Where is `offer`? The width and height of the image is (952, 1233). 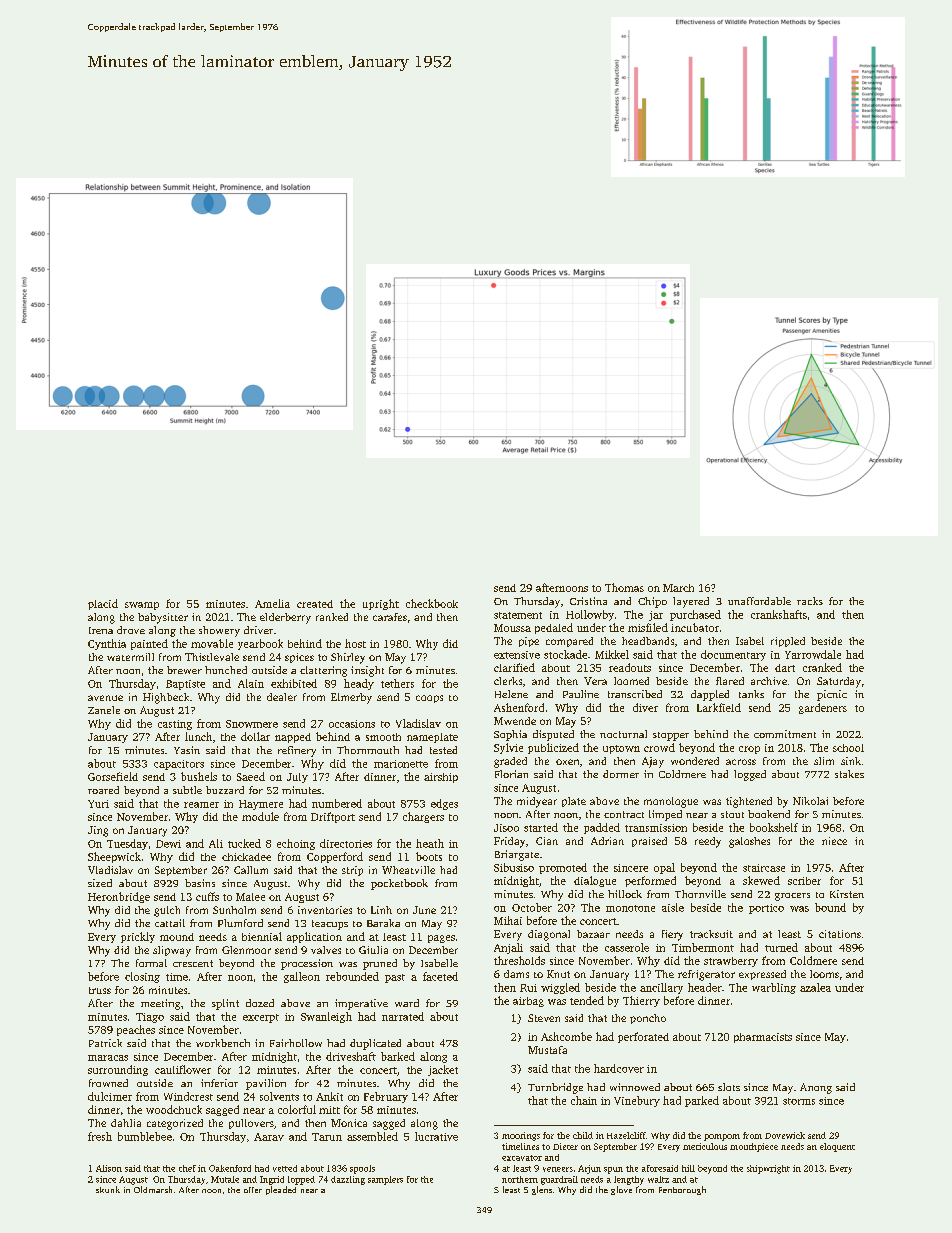 offer is located at coordinates (253, 1190).
